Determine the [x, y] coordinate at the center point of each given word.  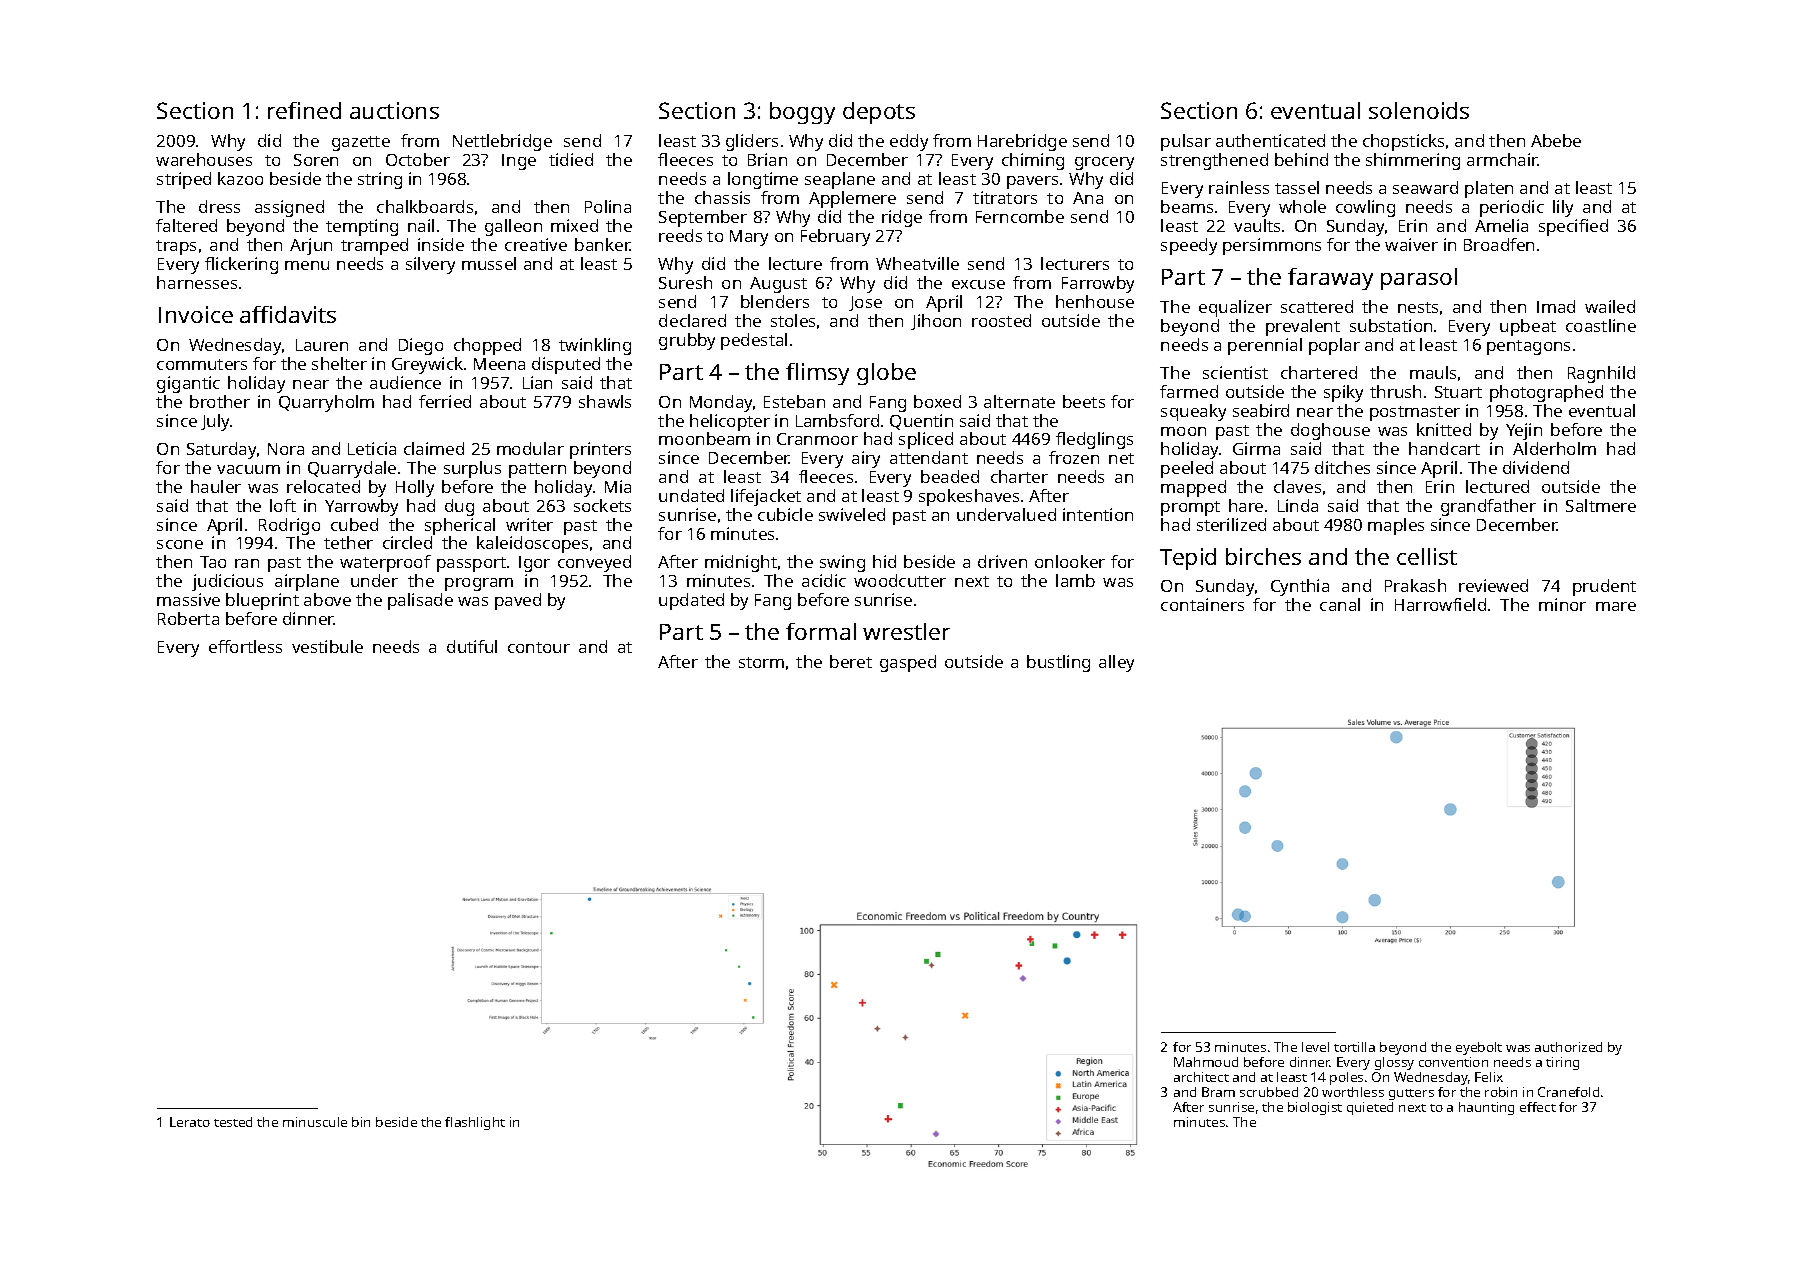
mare [1616, 606]
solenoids [1419, 110]
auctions [394, 110]
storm [761, 662]
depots [879, 113]
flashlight [475, 1123]
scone [180, 544]
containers [1202, 604]
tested [233, 1122]
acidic [824, 580]
